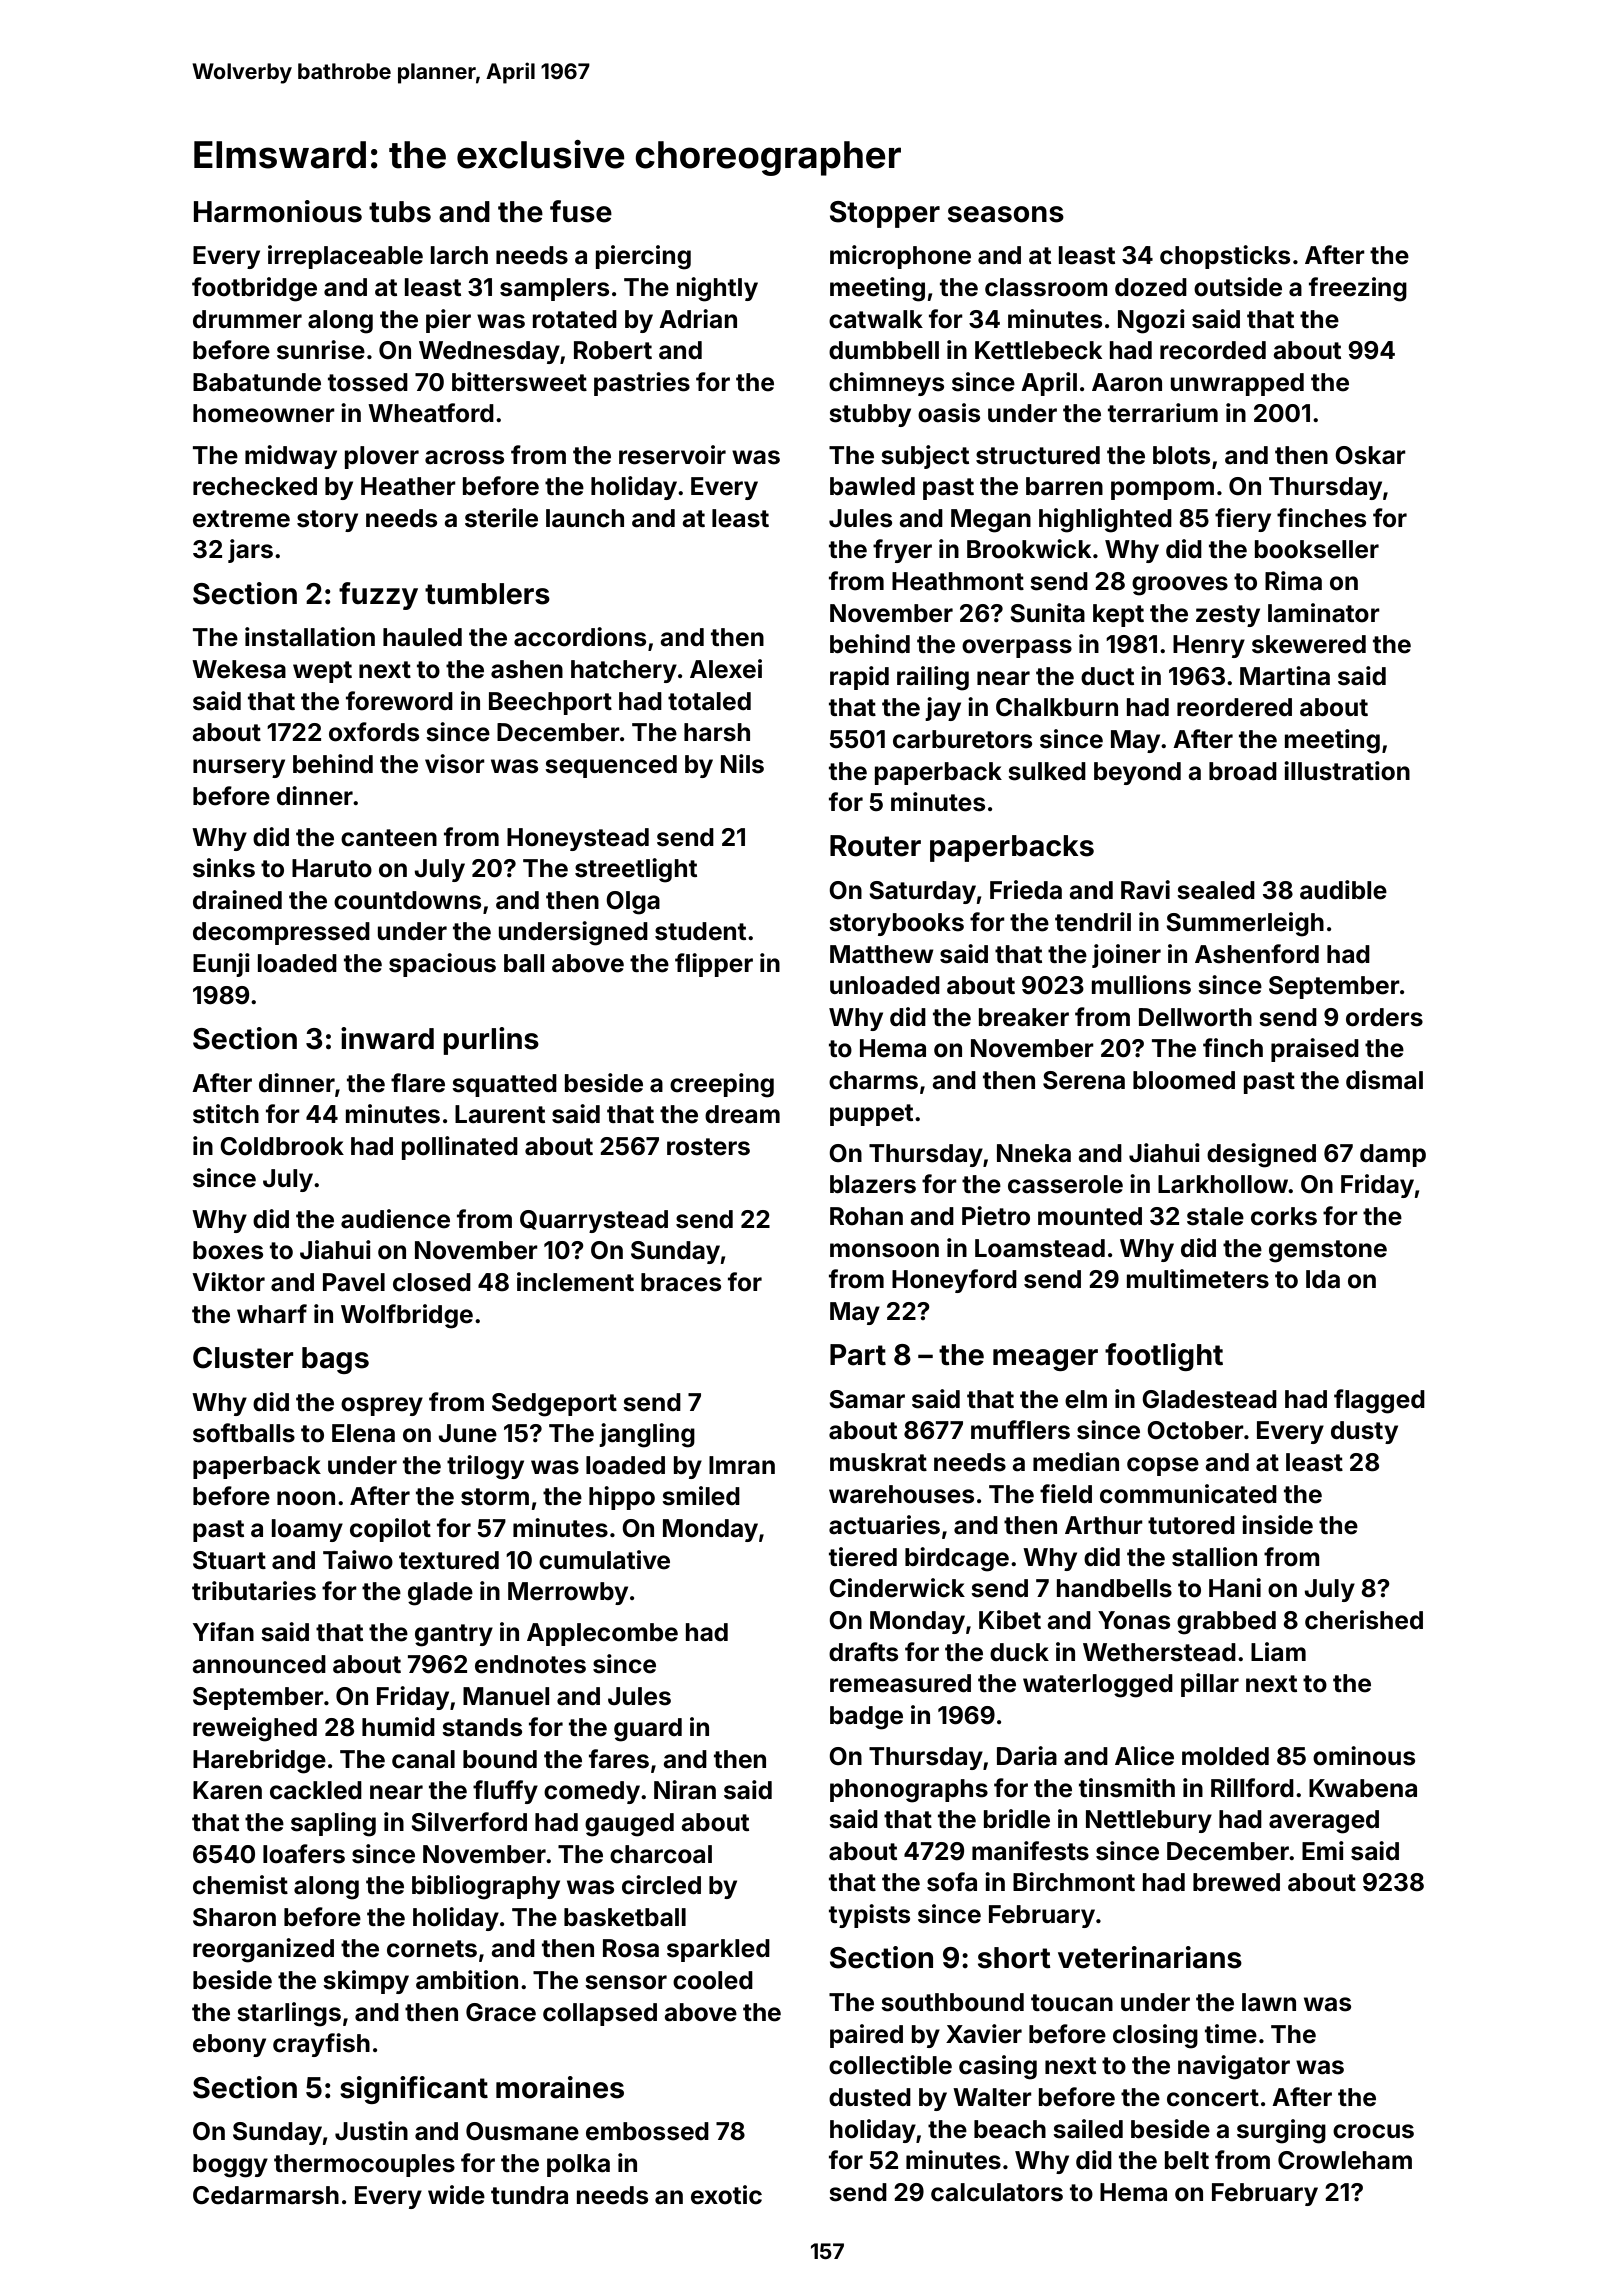 This screenshot has height=2292, width=1620. What do you see at coordinates (1088, 2129) in the screenshot?
I see `sailed` at bounding box center [1088, 2129].
